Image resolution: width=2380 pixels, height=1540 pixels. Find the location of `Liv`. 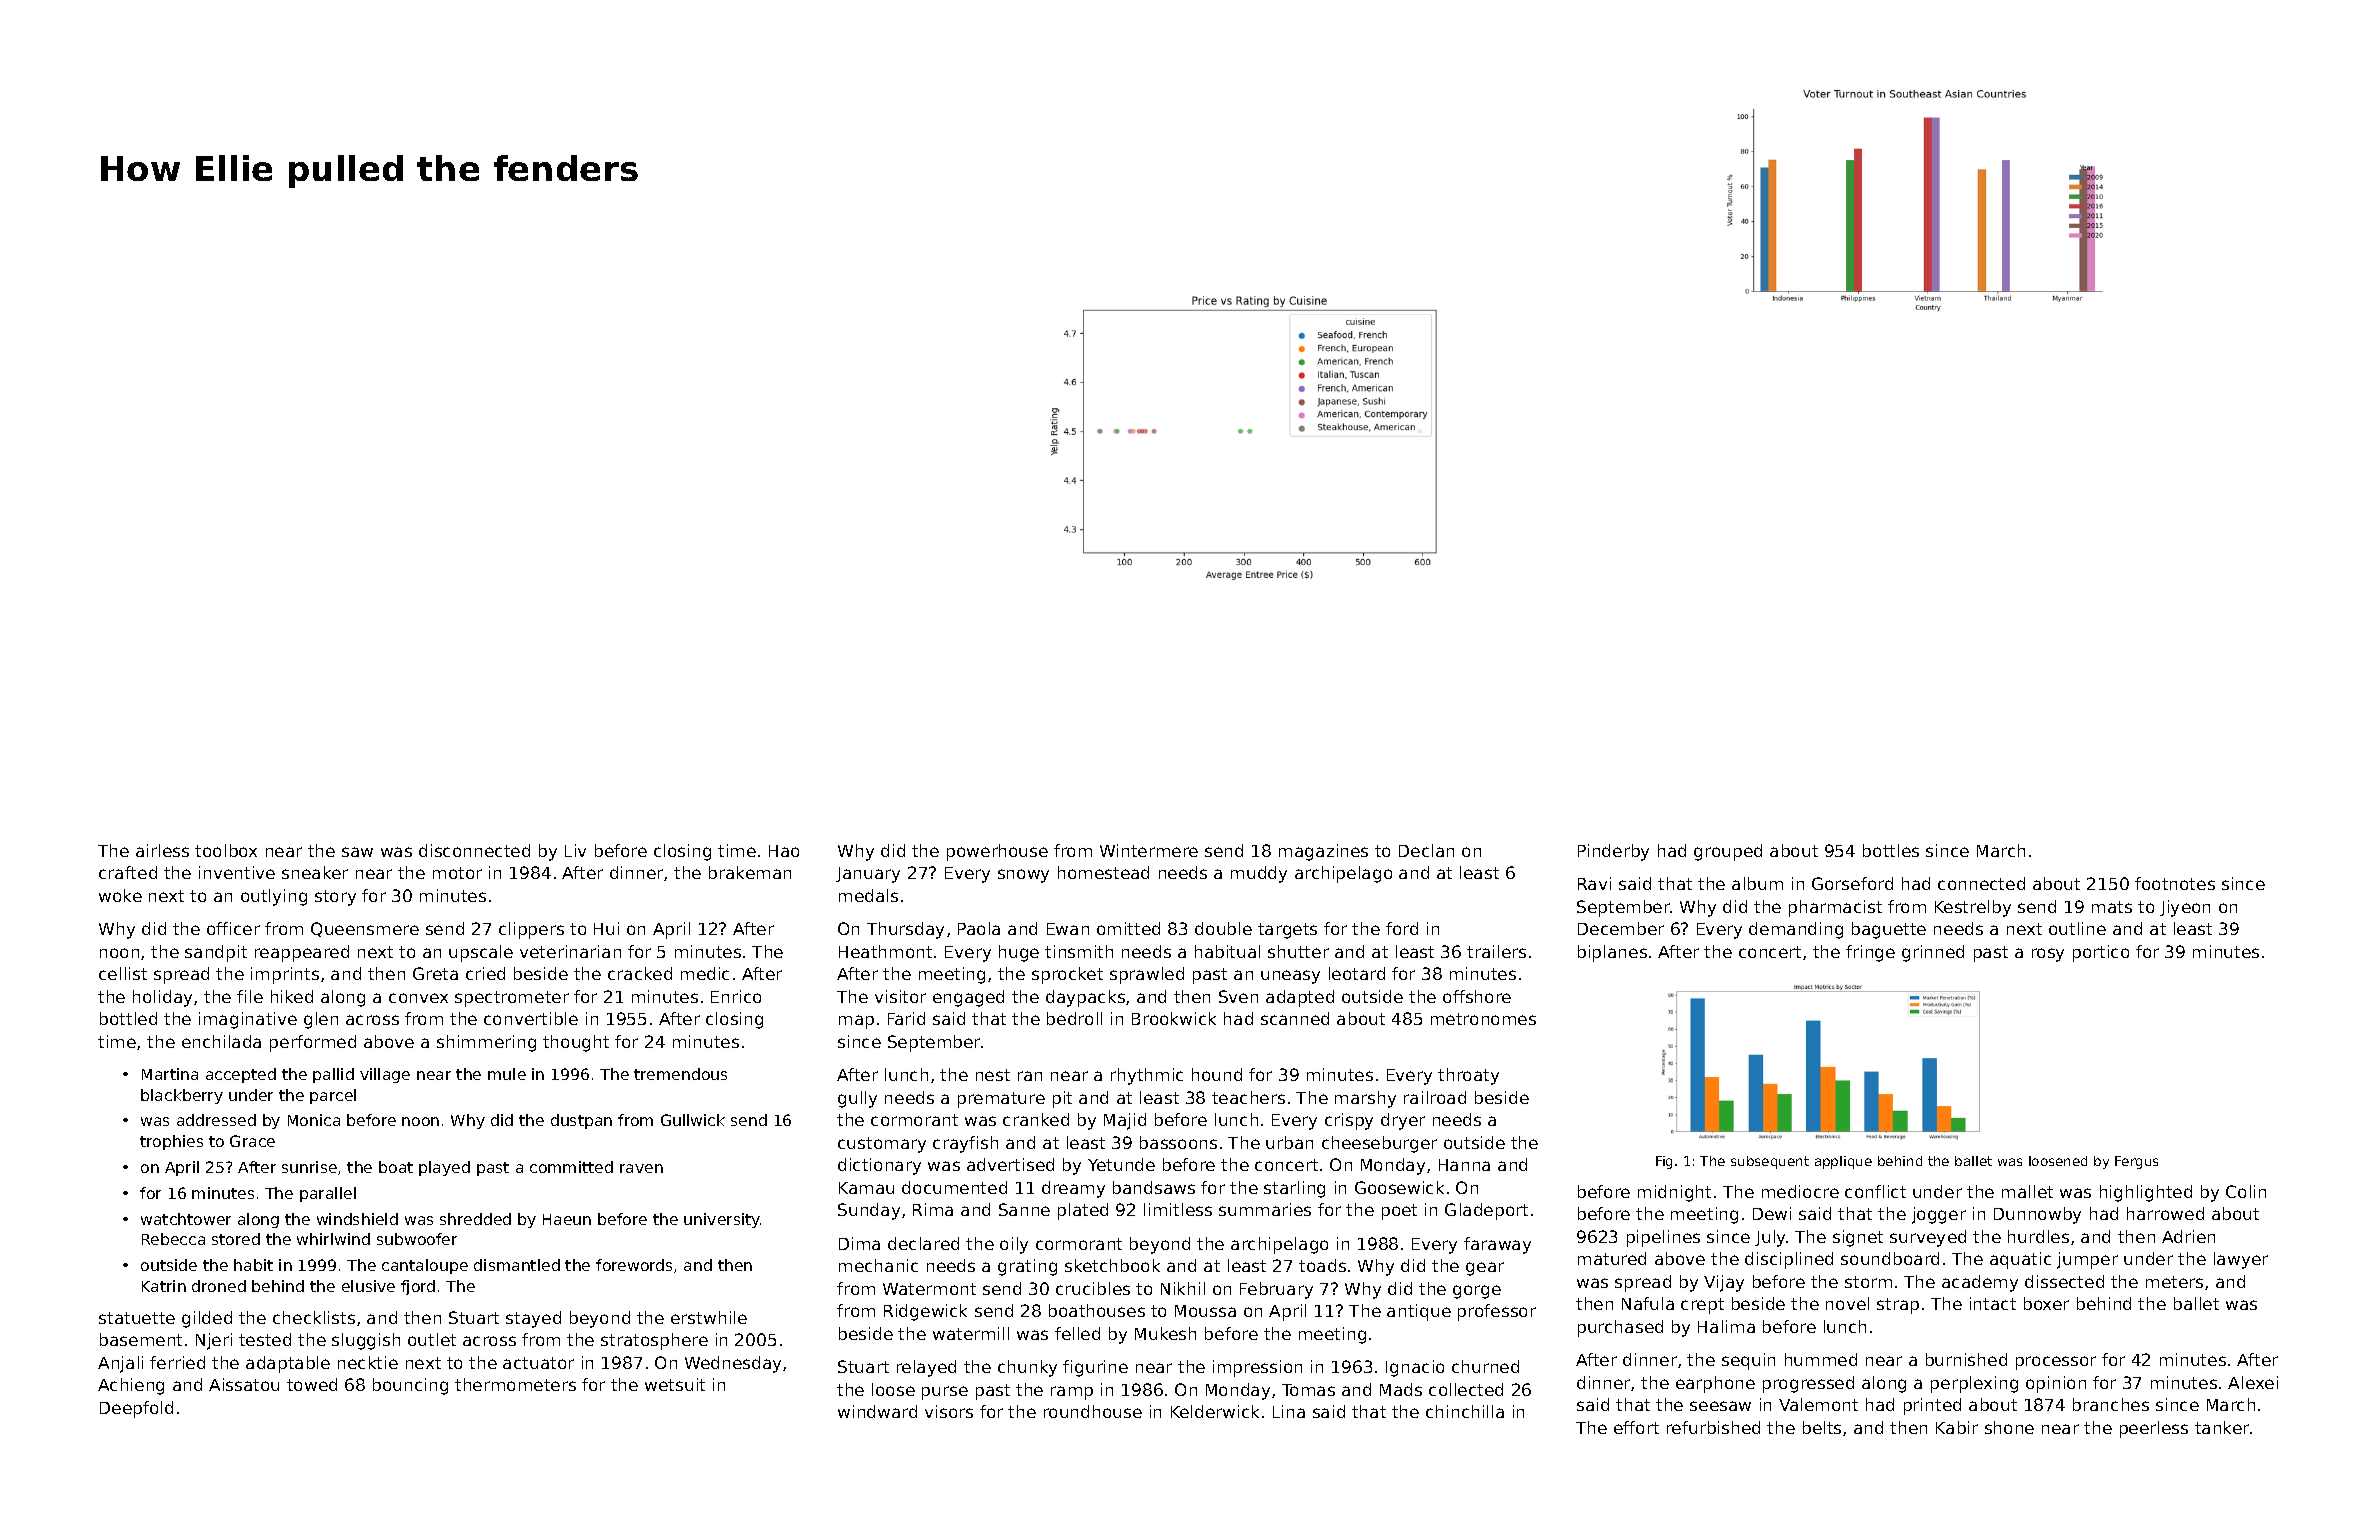

Liv is located at coordinates (575, 850).
